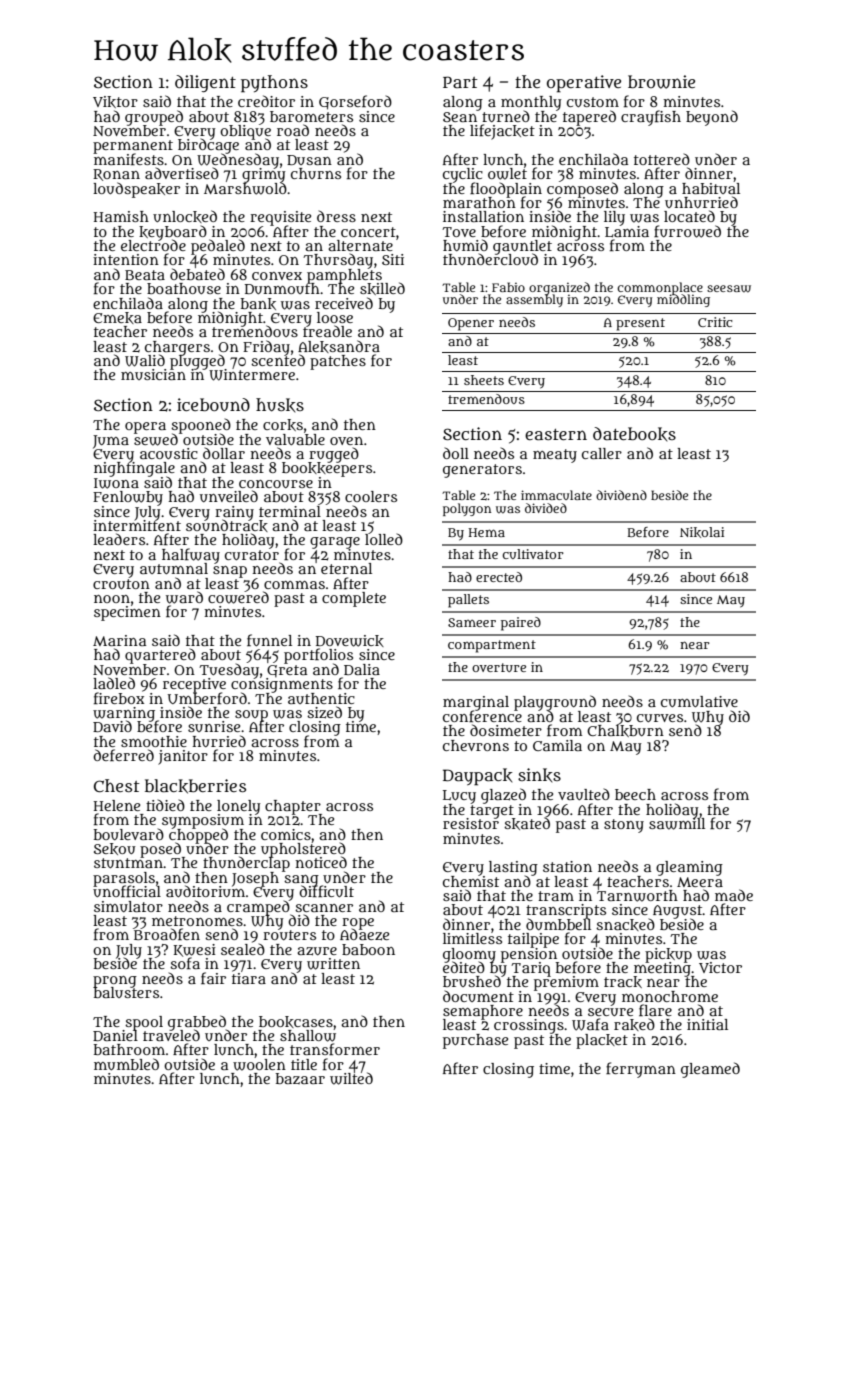  What do you see at coordinates (668, 955) in the page?
I see `pickup` at bounding box center [668, 955].
